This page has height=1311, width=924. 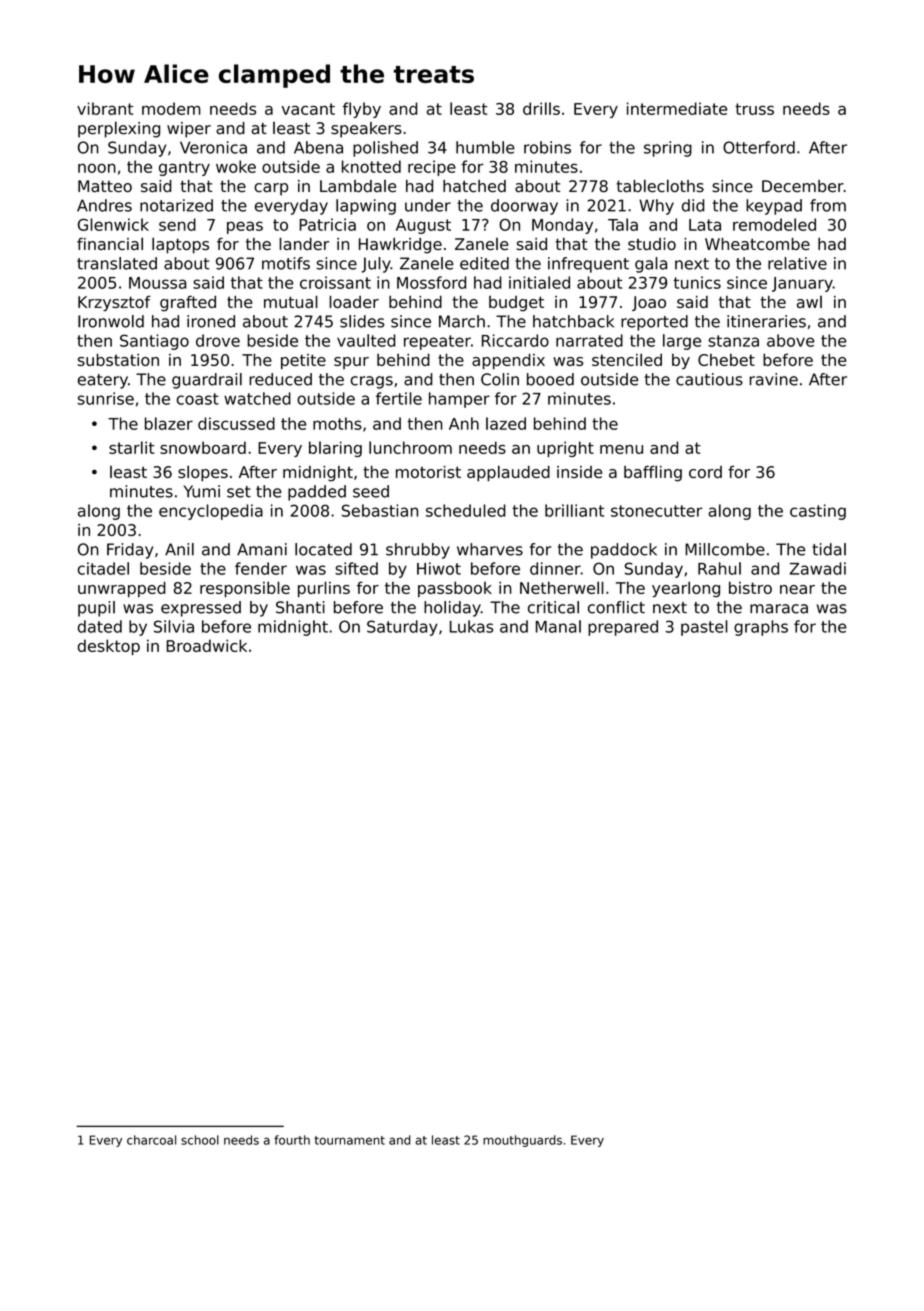 I want to click on Lata, so click(x=705, y=225).
